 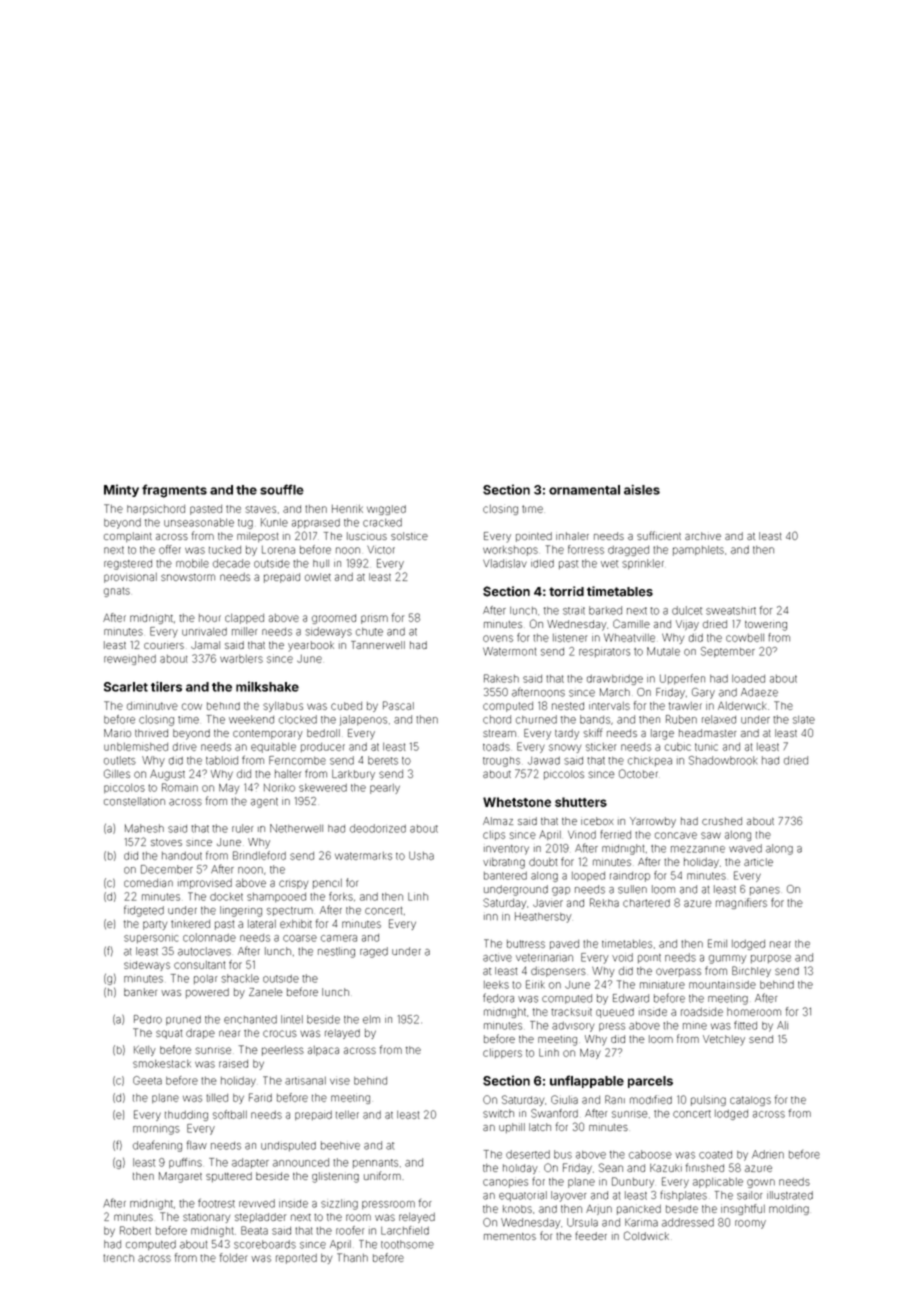 I want to click on purpose, so click(x=771, y=959).
